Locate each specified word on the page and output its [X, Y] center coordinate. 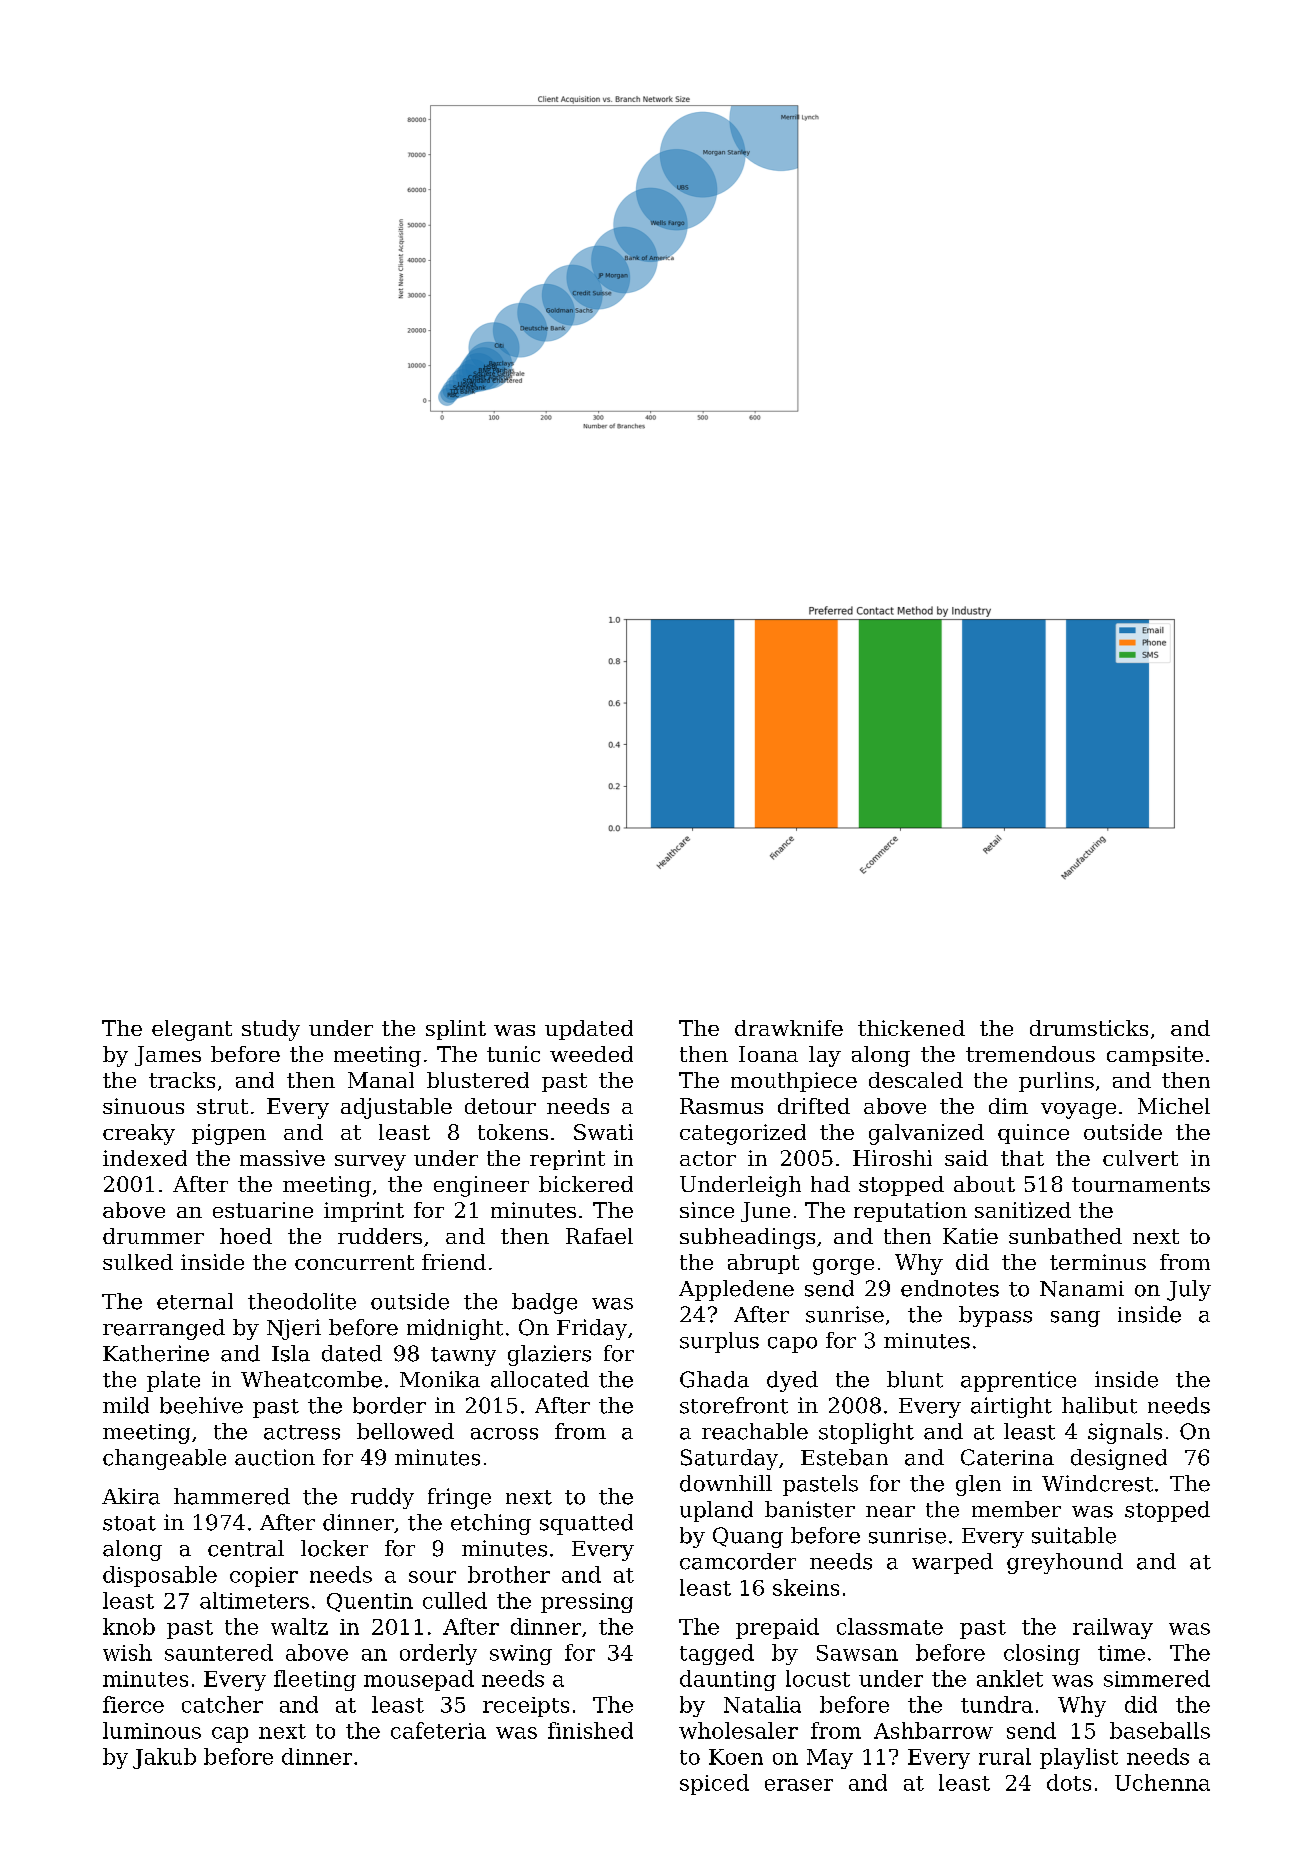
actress [302, 1432]
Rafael [599, 1236]
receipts [526, 1707]
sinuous [143, 1106]
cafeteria [438, 1730]
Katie [970, 1236]
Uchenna [1162, 1782]
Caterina [1007, 1457]
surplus [719, 1342]
